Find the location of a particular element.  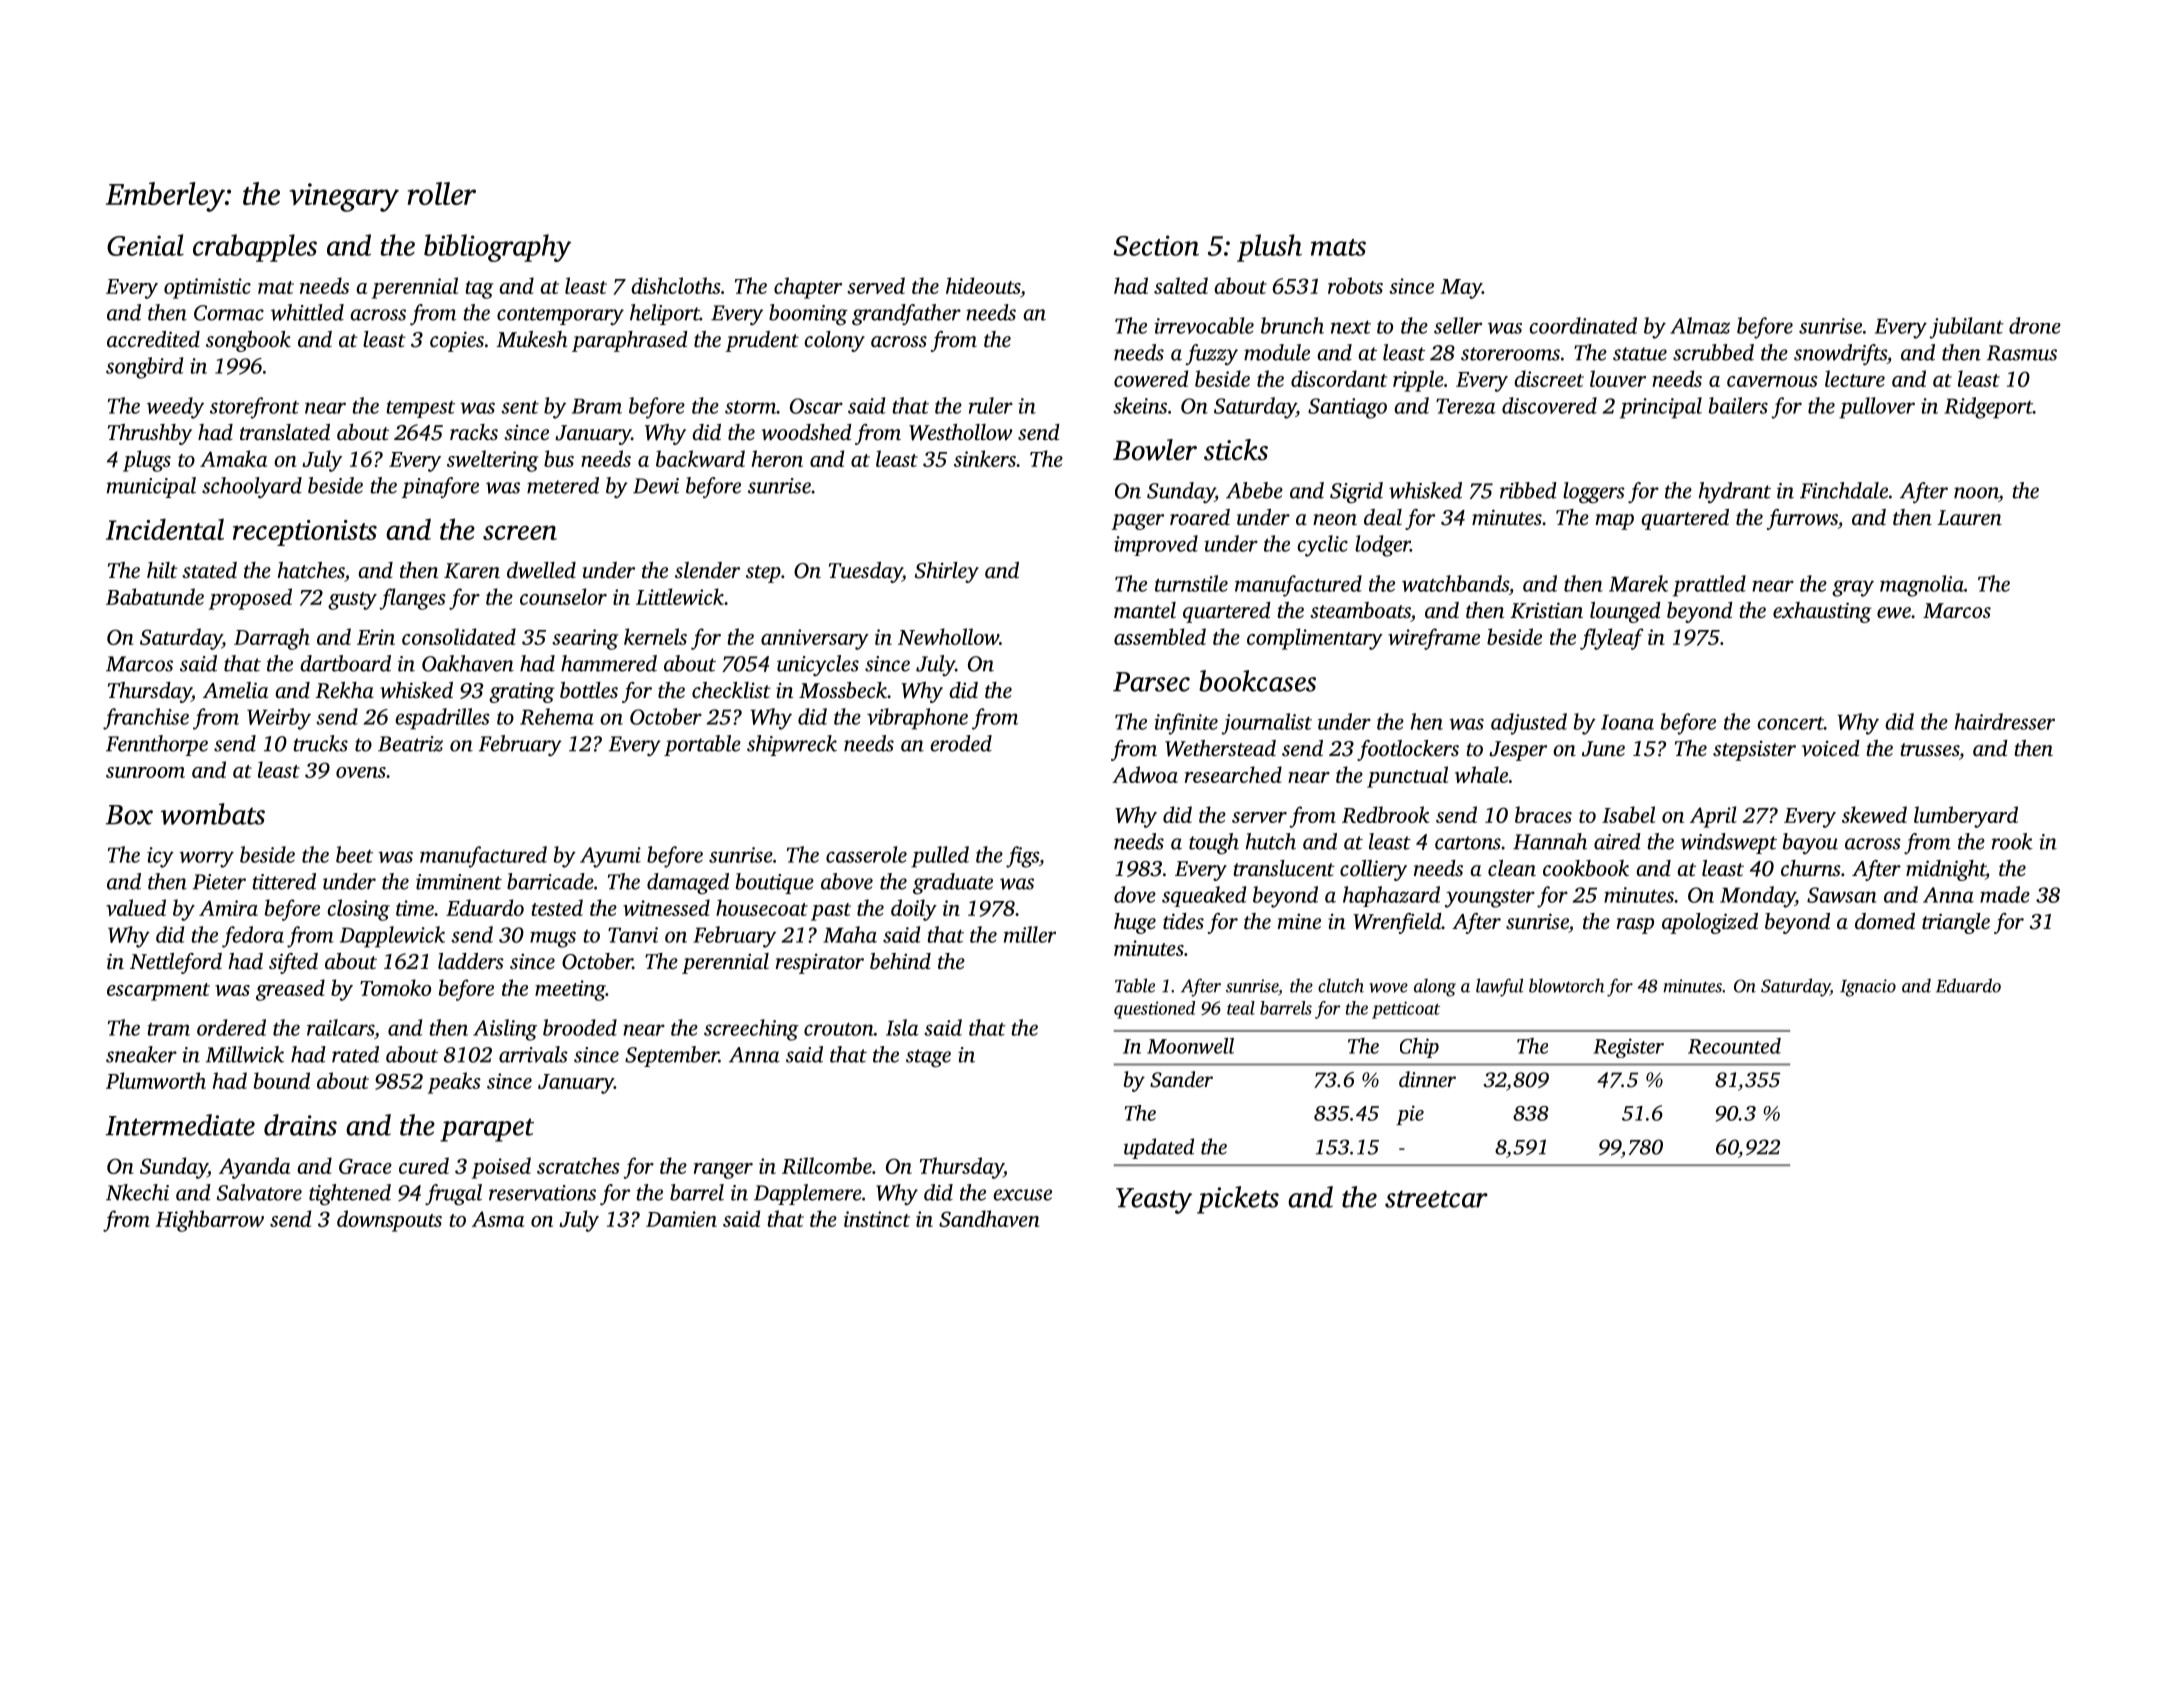

Amelia is located at coordinates (235, 690).
